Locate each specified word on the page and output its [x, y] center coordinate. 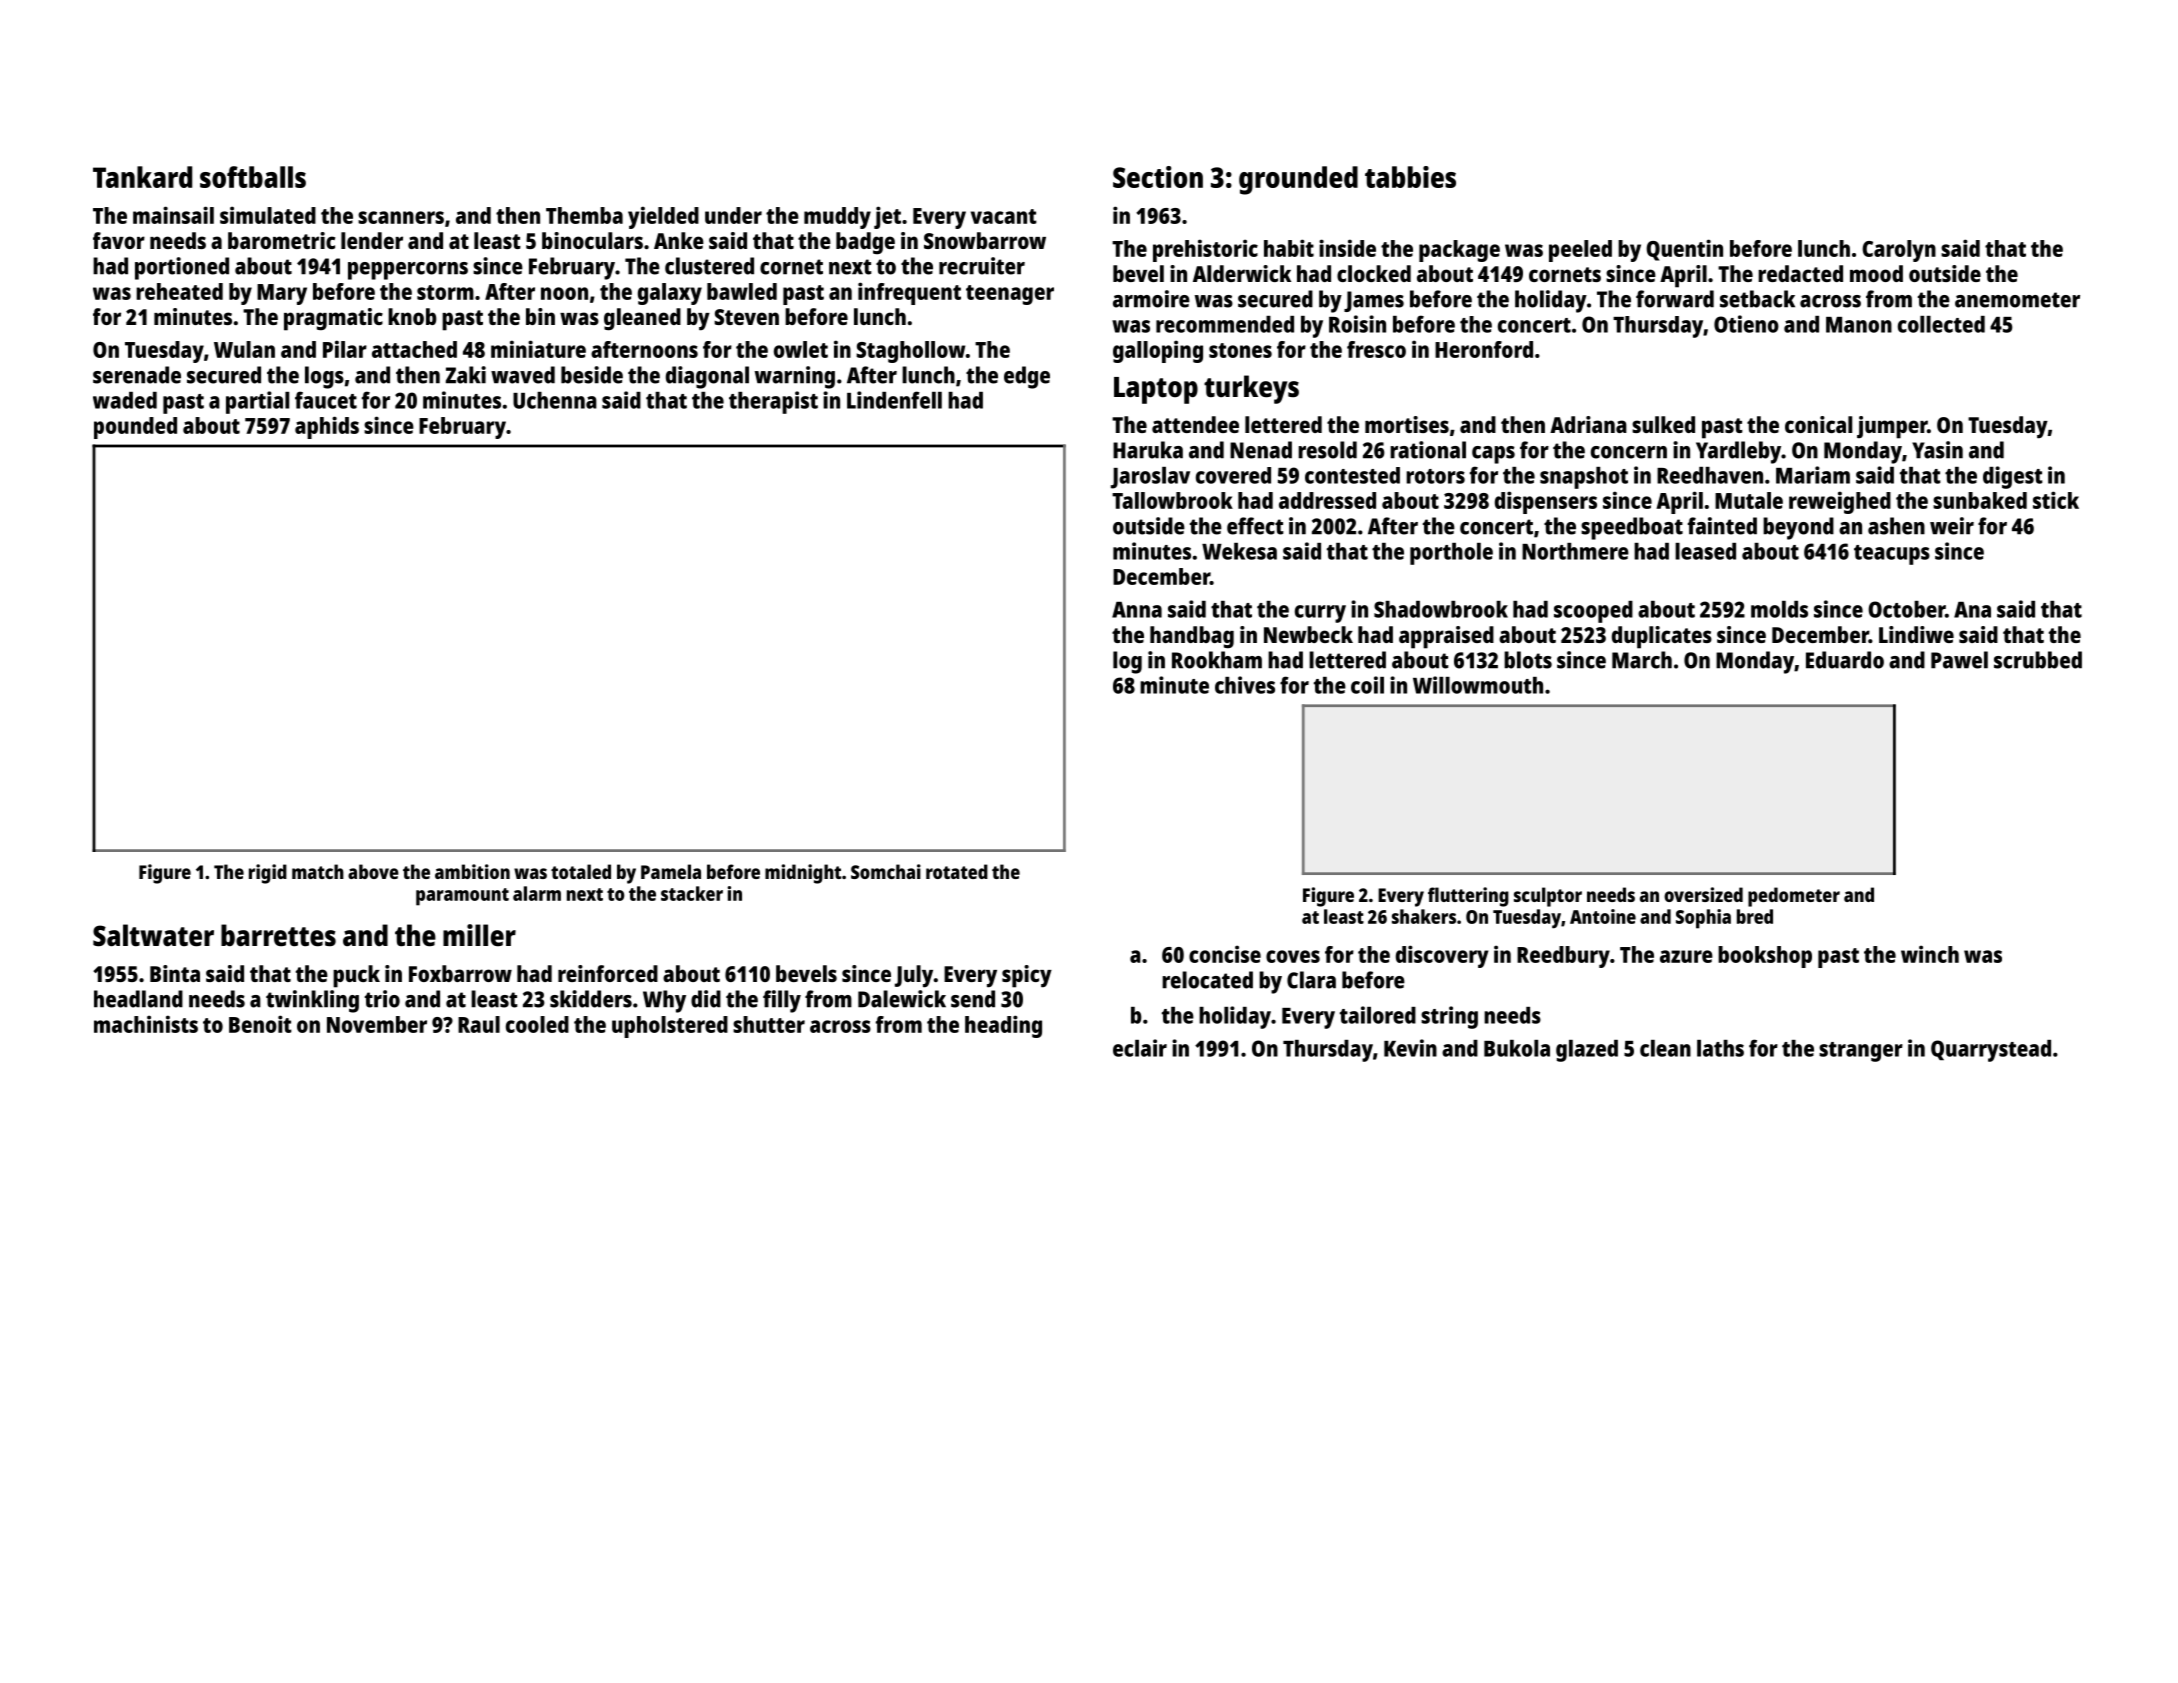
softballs [253, 177]
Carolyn [1899, 251]
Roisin [1357, 324]
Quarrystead [1991, 1051]
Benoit [260, 1024]
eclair [1140, 1048]
